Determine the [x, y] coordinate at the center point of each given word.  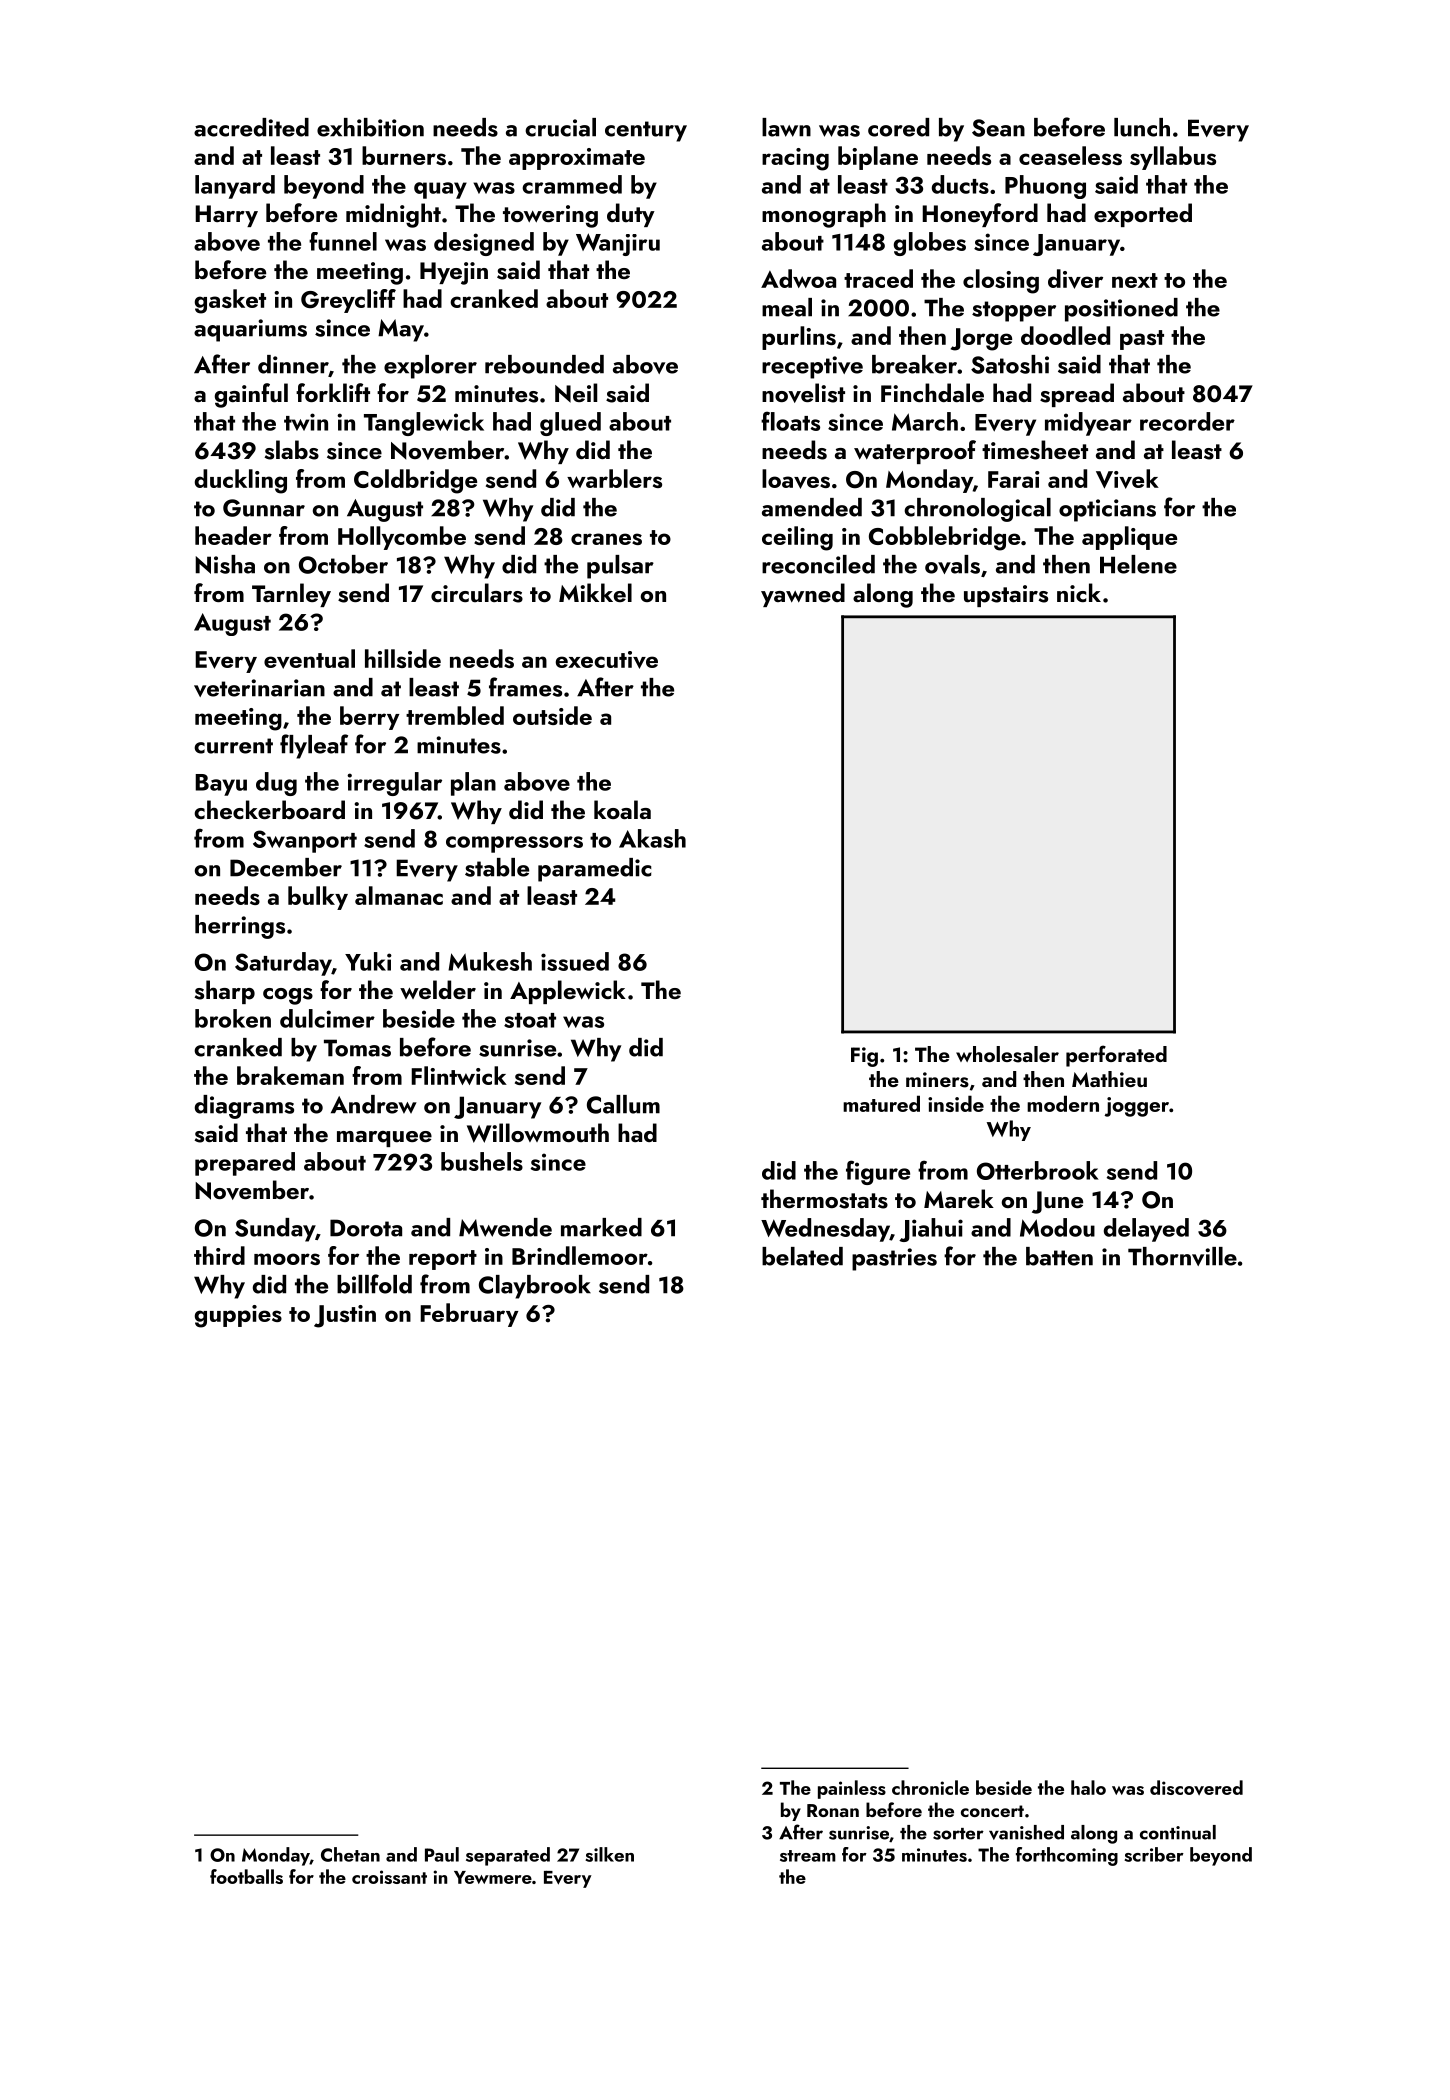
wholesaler [1007, 1054]
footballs [246, 1876]
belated [802, 1256]
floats [790, 421]
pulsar [620, 567]
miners [937, 1080]
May [401, 330]
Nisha [225, 564]
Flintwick [459, 1075]
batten [1059, 1256]
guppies [238, 1316]
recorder [1187, 421]
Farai [1014, 479]
